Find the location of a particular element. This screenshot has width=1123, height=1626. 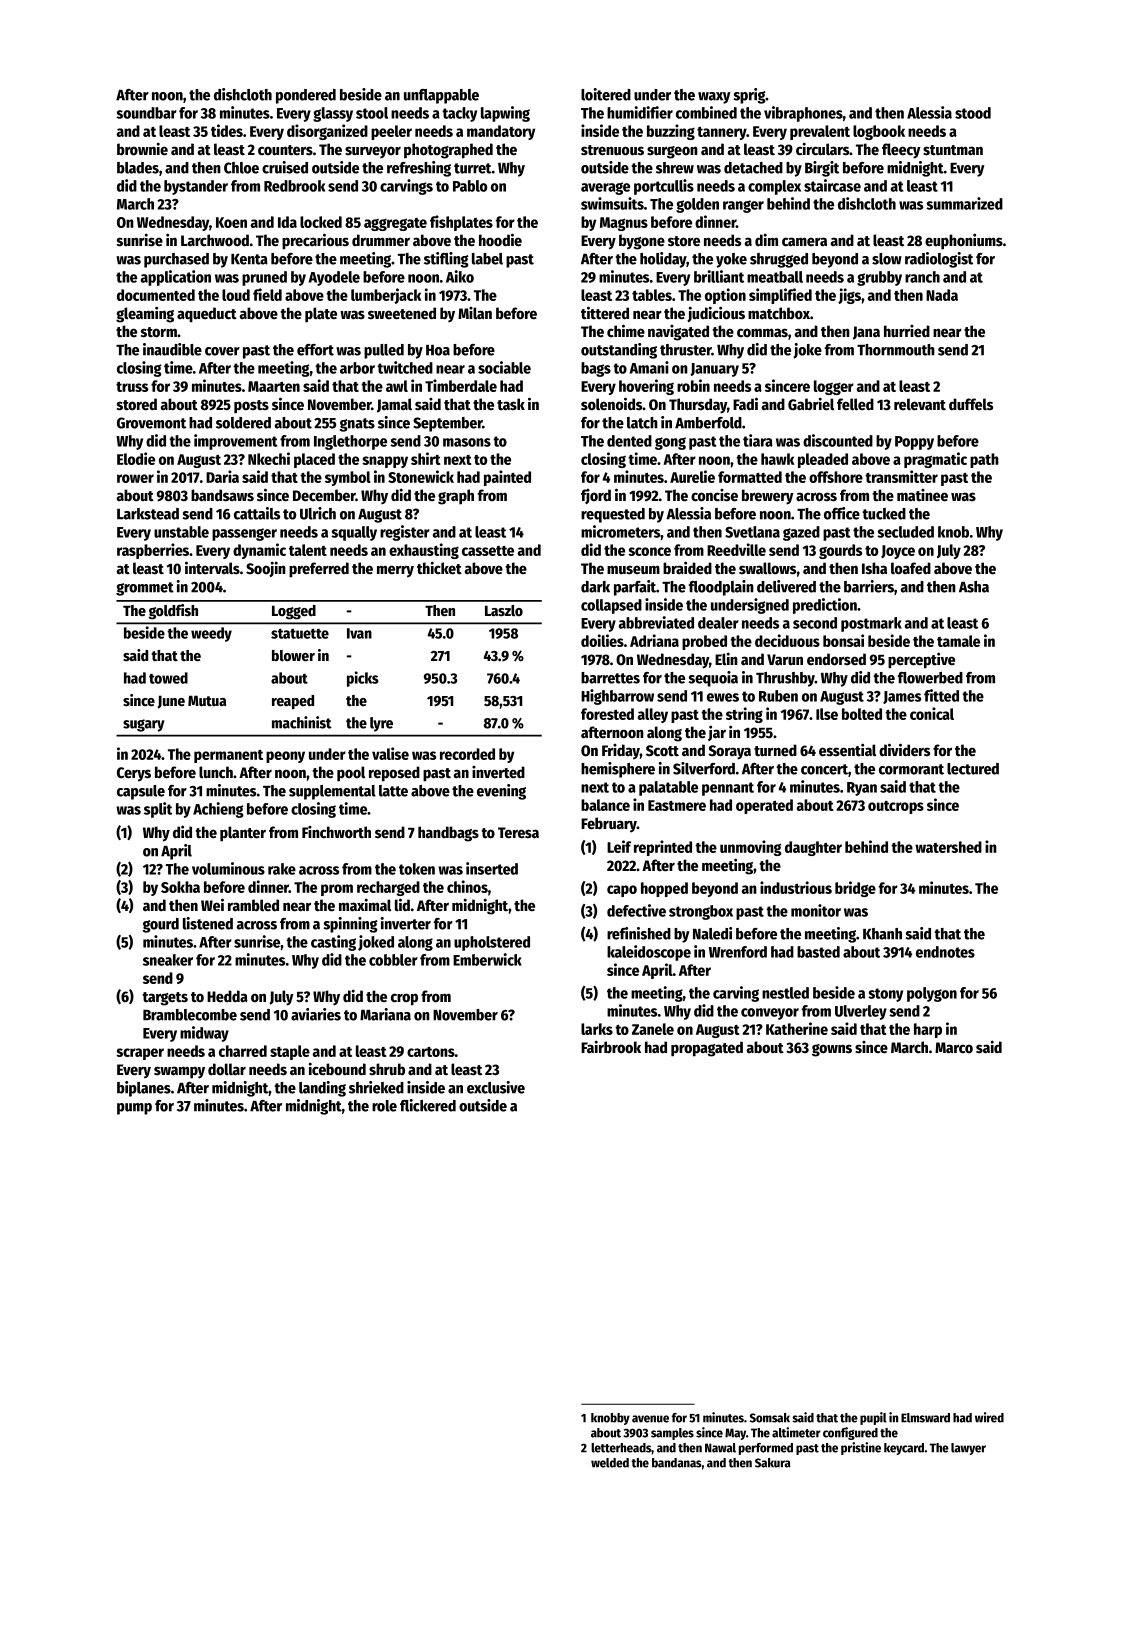

letterheads is located at coordinates (621, 1448).
